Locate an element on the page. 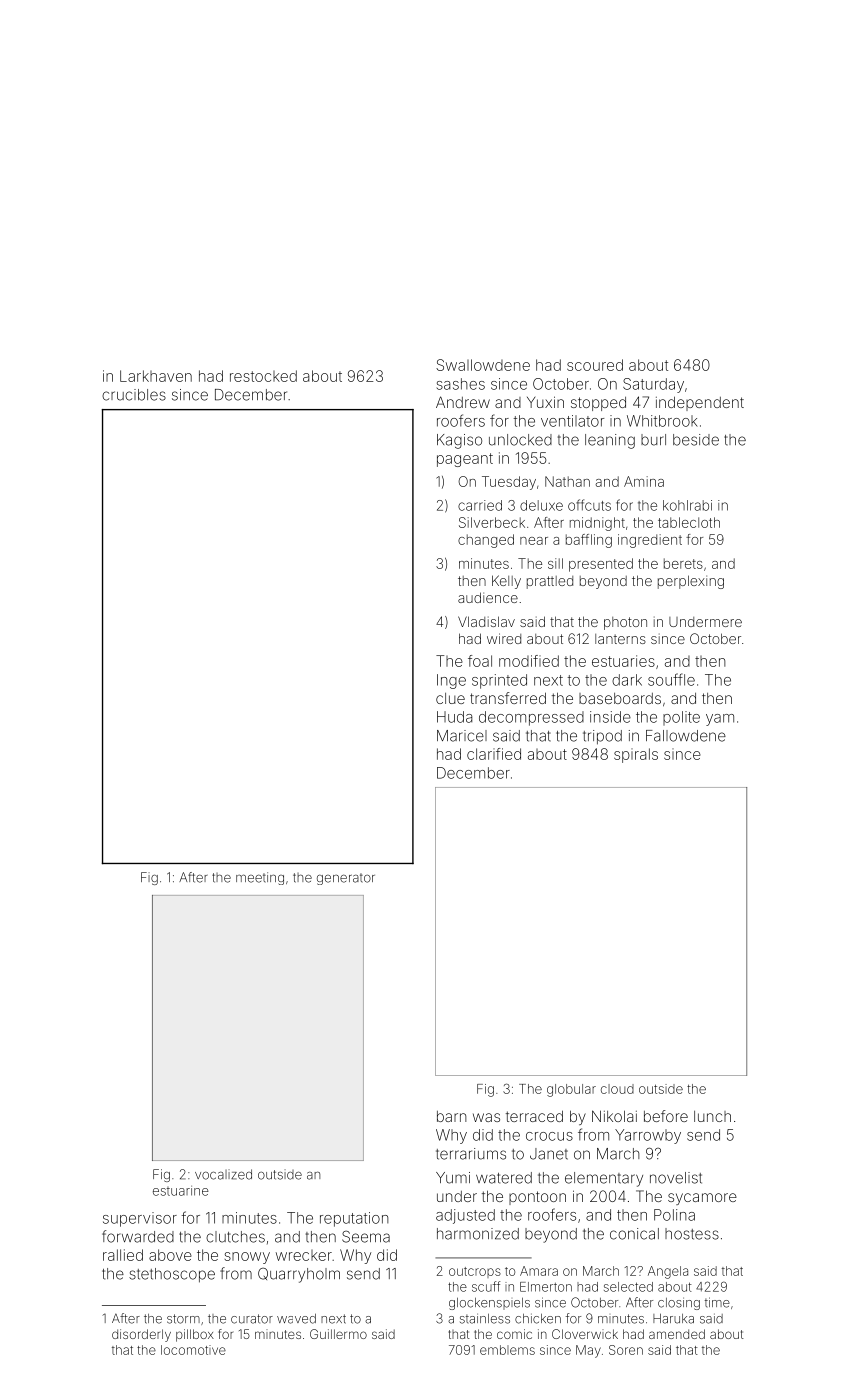 The height and width of the document is (1400, 849). vocalized is located at coordinates (223, 1174).
